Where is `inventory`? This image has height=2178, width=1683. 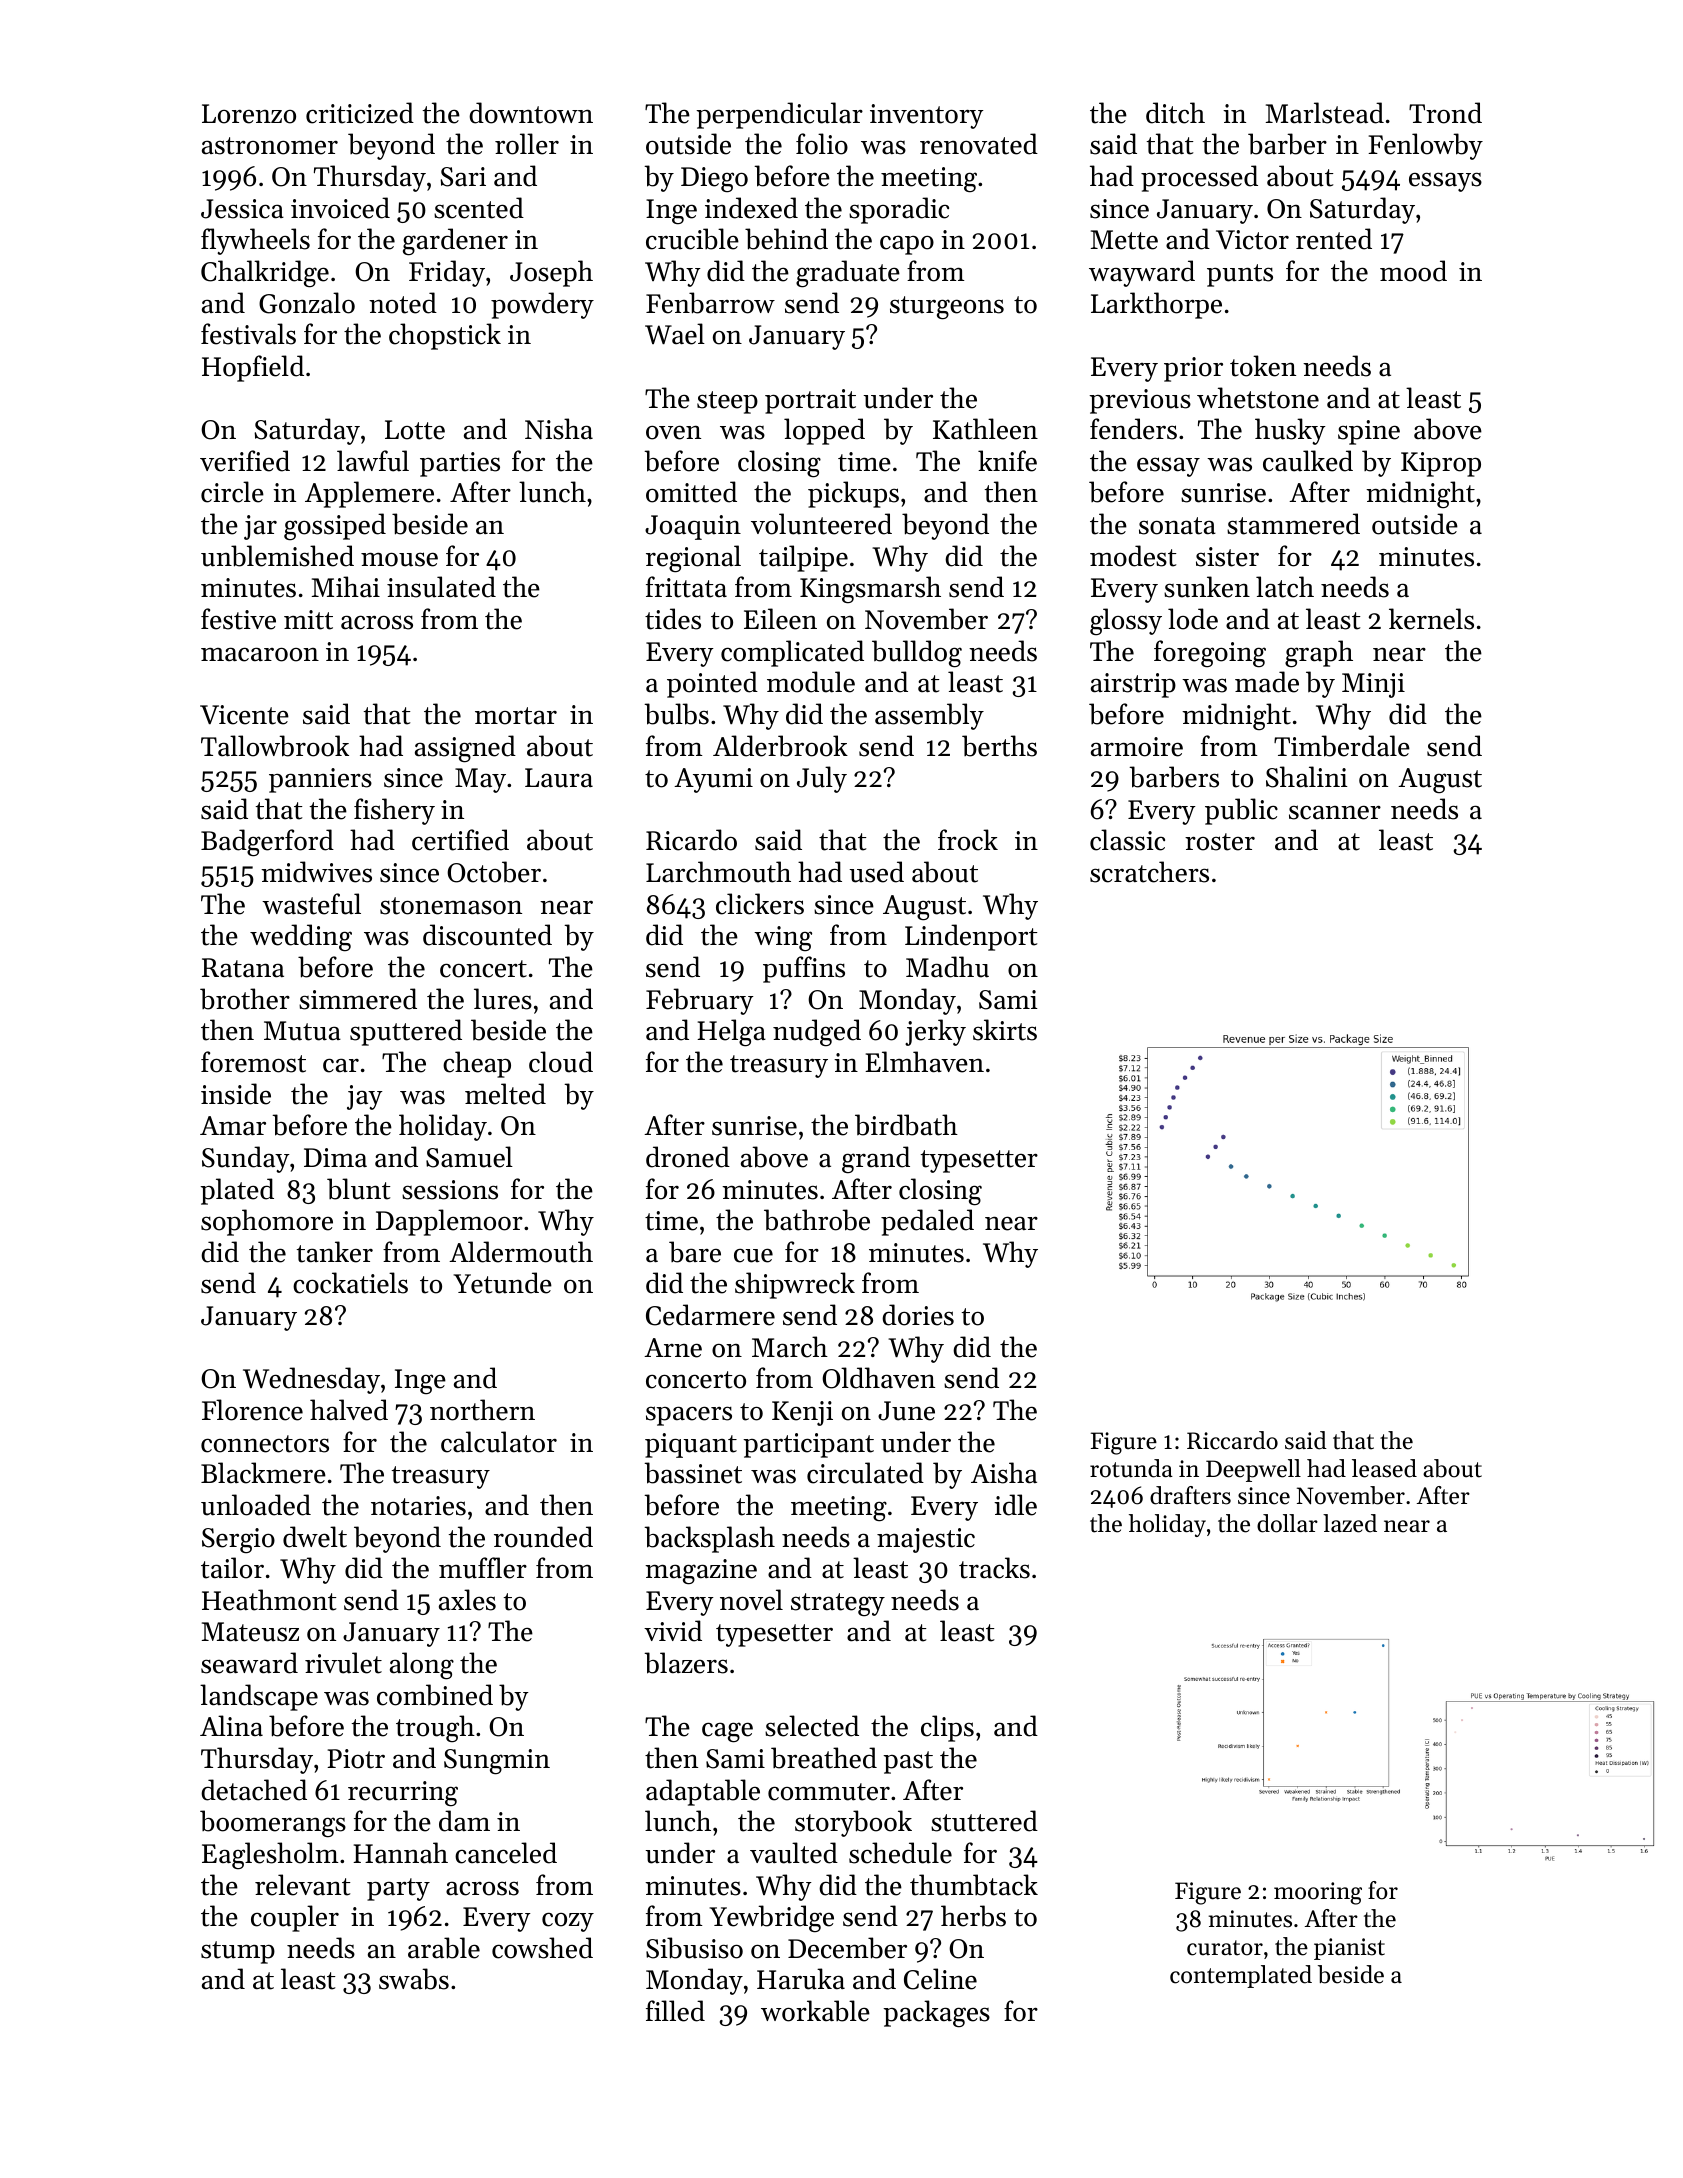 inventory is located at coordinates (927, 116).
